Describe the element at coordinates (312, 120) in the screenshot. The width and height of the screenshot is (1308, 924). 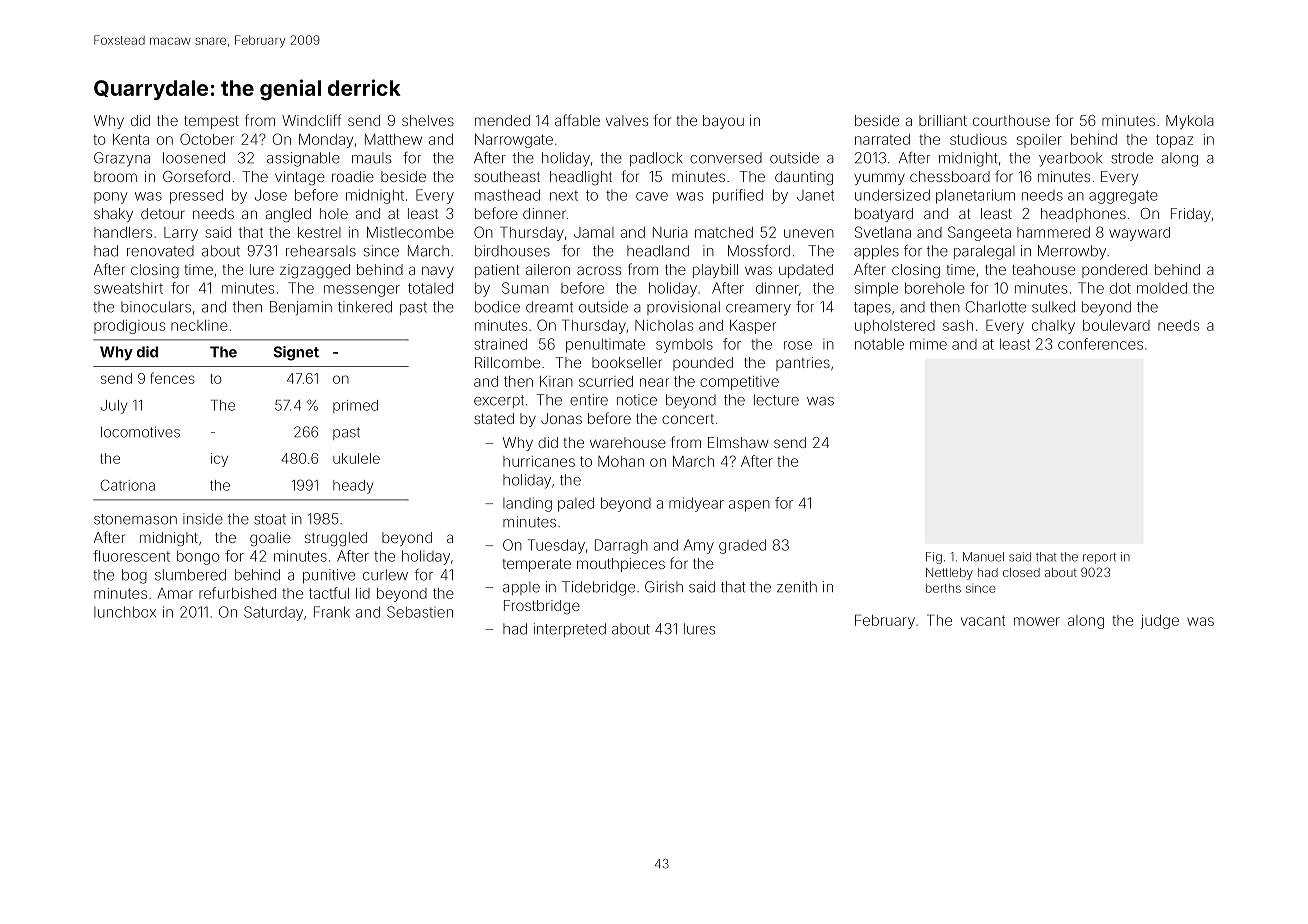
I see `Windcliff` at that location.
